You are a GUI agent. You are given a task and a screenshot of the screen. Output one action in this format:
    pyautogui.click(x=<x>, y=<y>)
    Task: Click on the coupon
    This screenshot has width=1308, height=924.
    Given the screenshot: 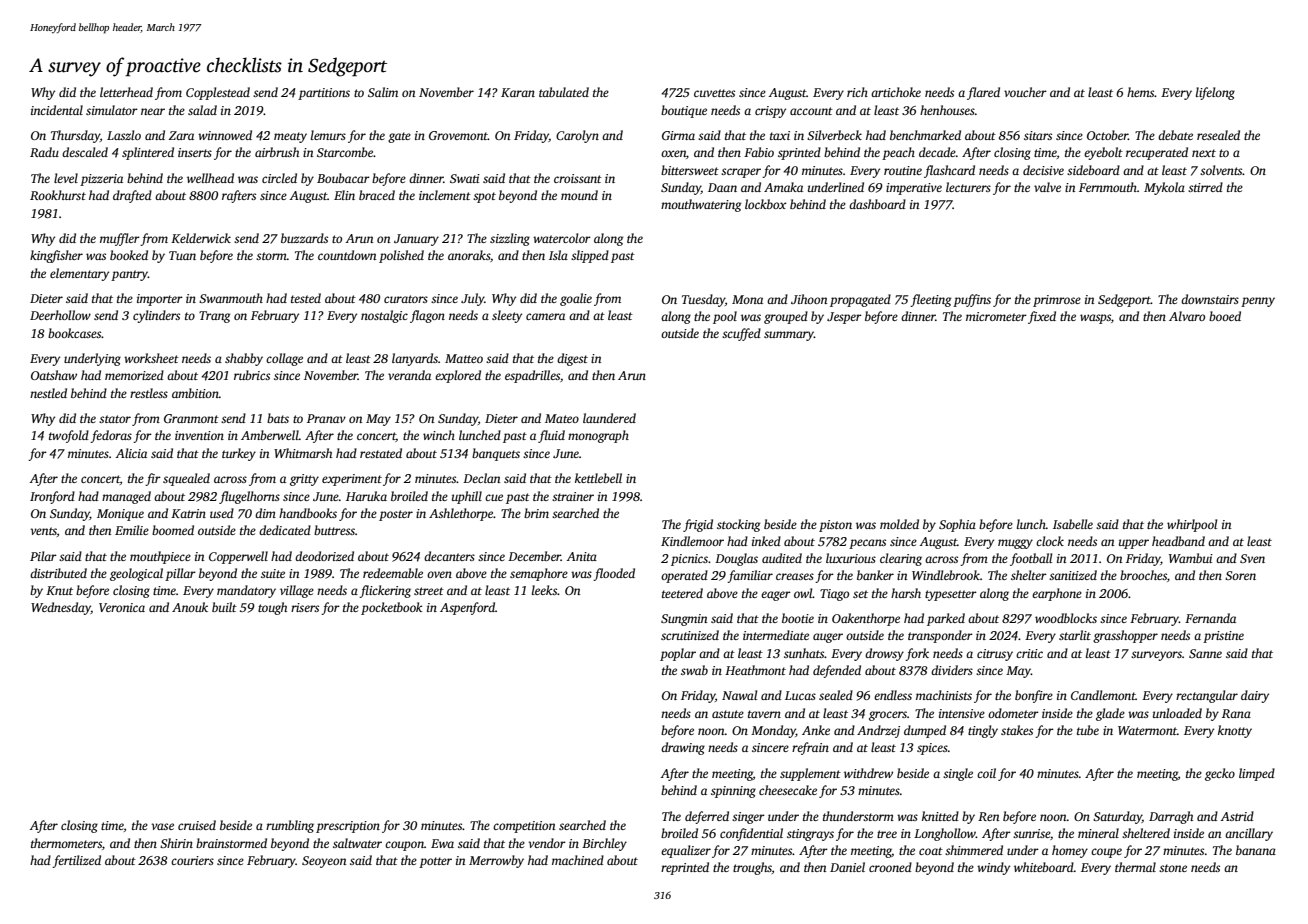 What is the action you would take?
    pyautogui.click(x=404, y=846)
